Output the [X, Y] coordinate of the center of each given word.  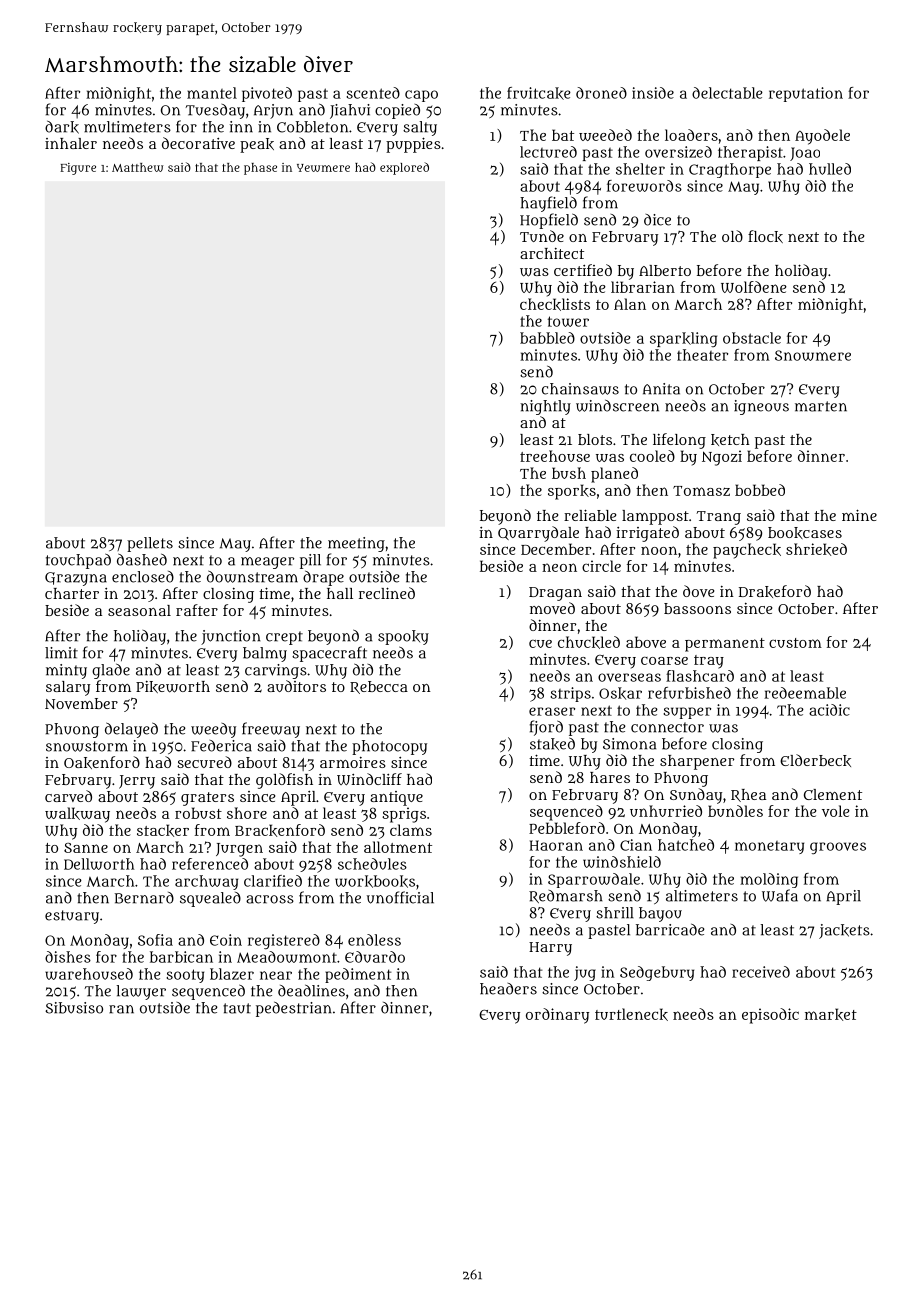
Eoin [226, 940]
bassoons [697, 608]
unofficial [400, 897]
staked [552, 743]
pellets [150, 544]
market [831, 1014]
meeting [356, 544]
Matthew [137, 167]
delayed [131, 730]
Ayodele [822, 137]
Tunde [542, 236]
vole [836, 811]
